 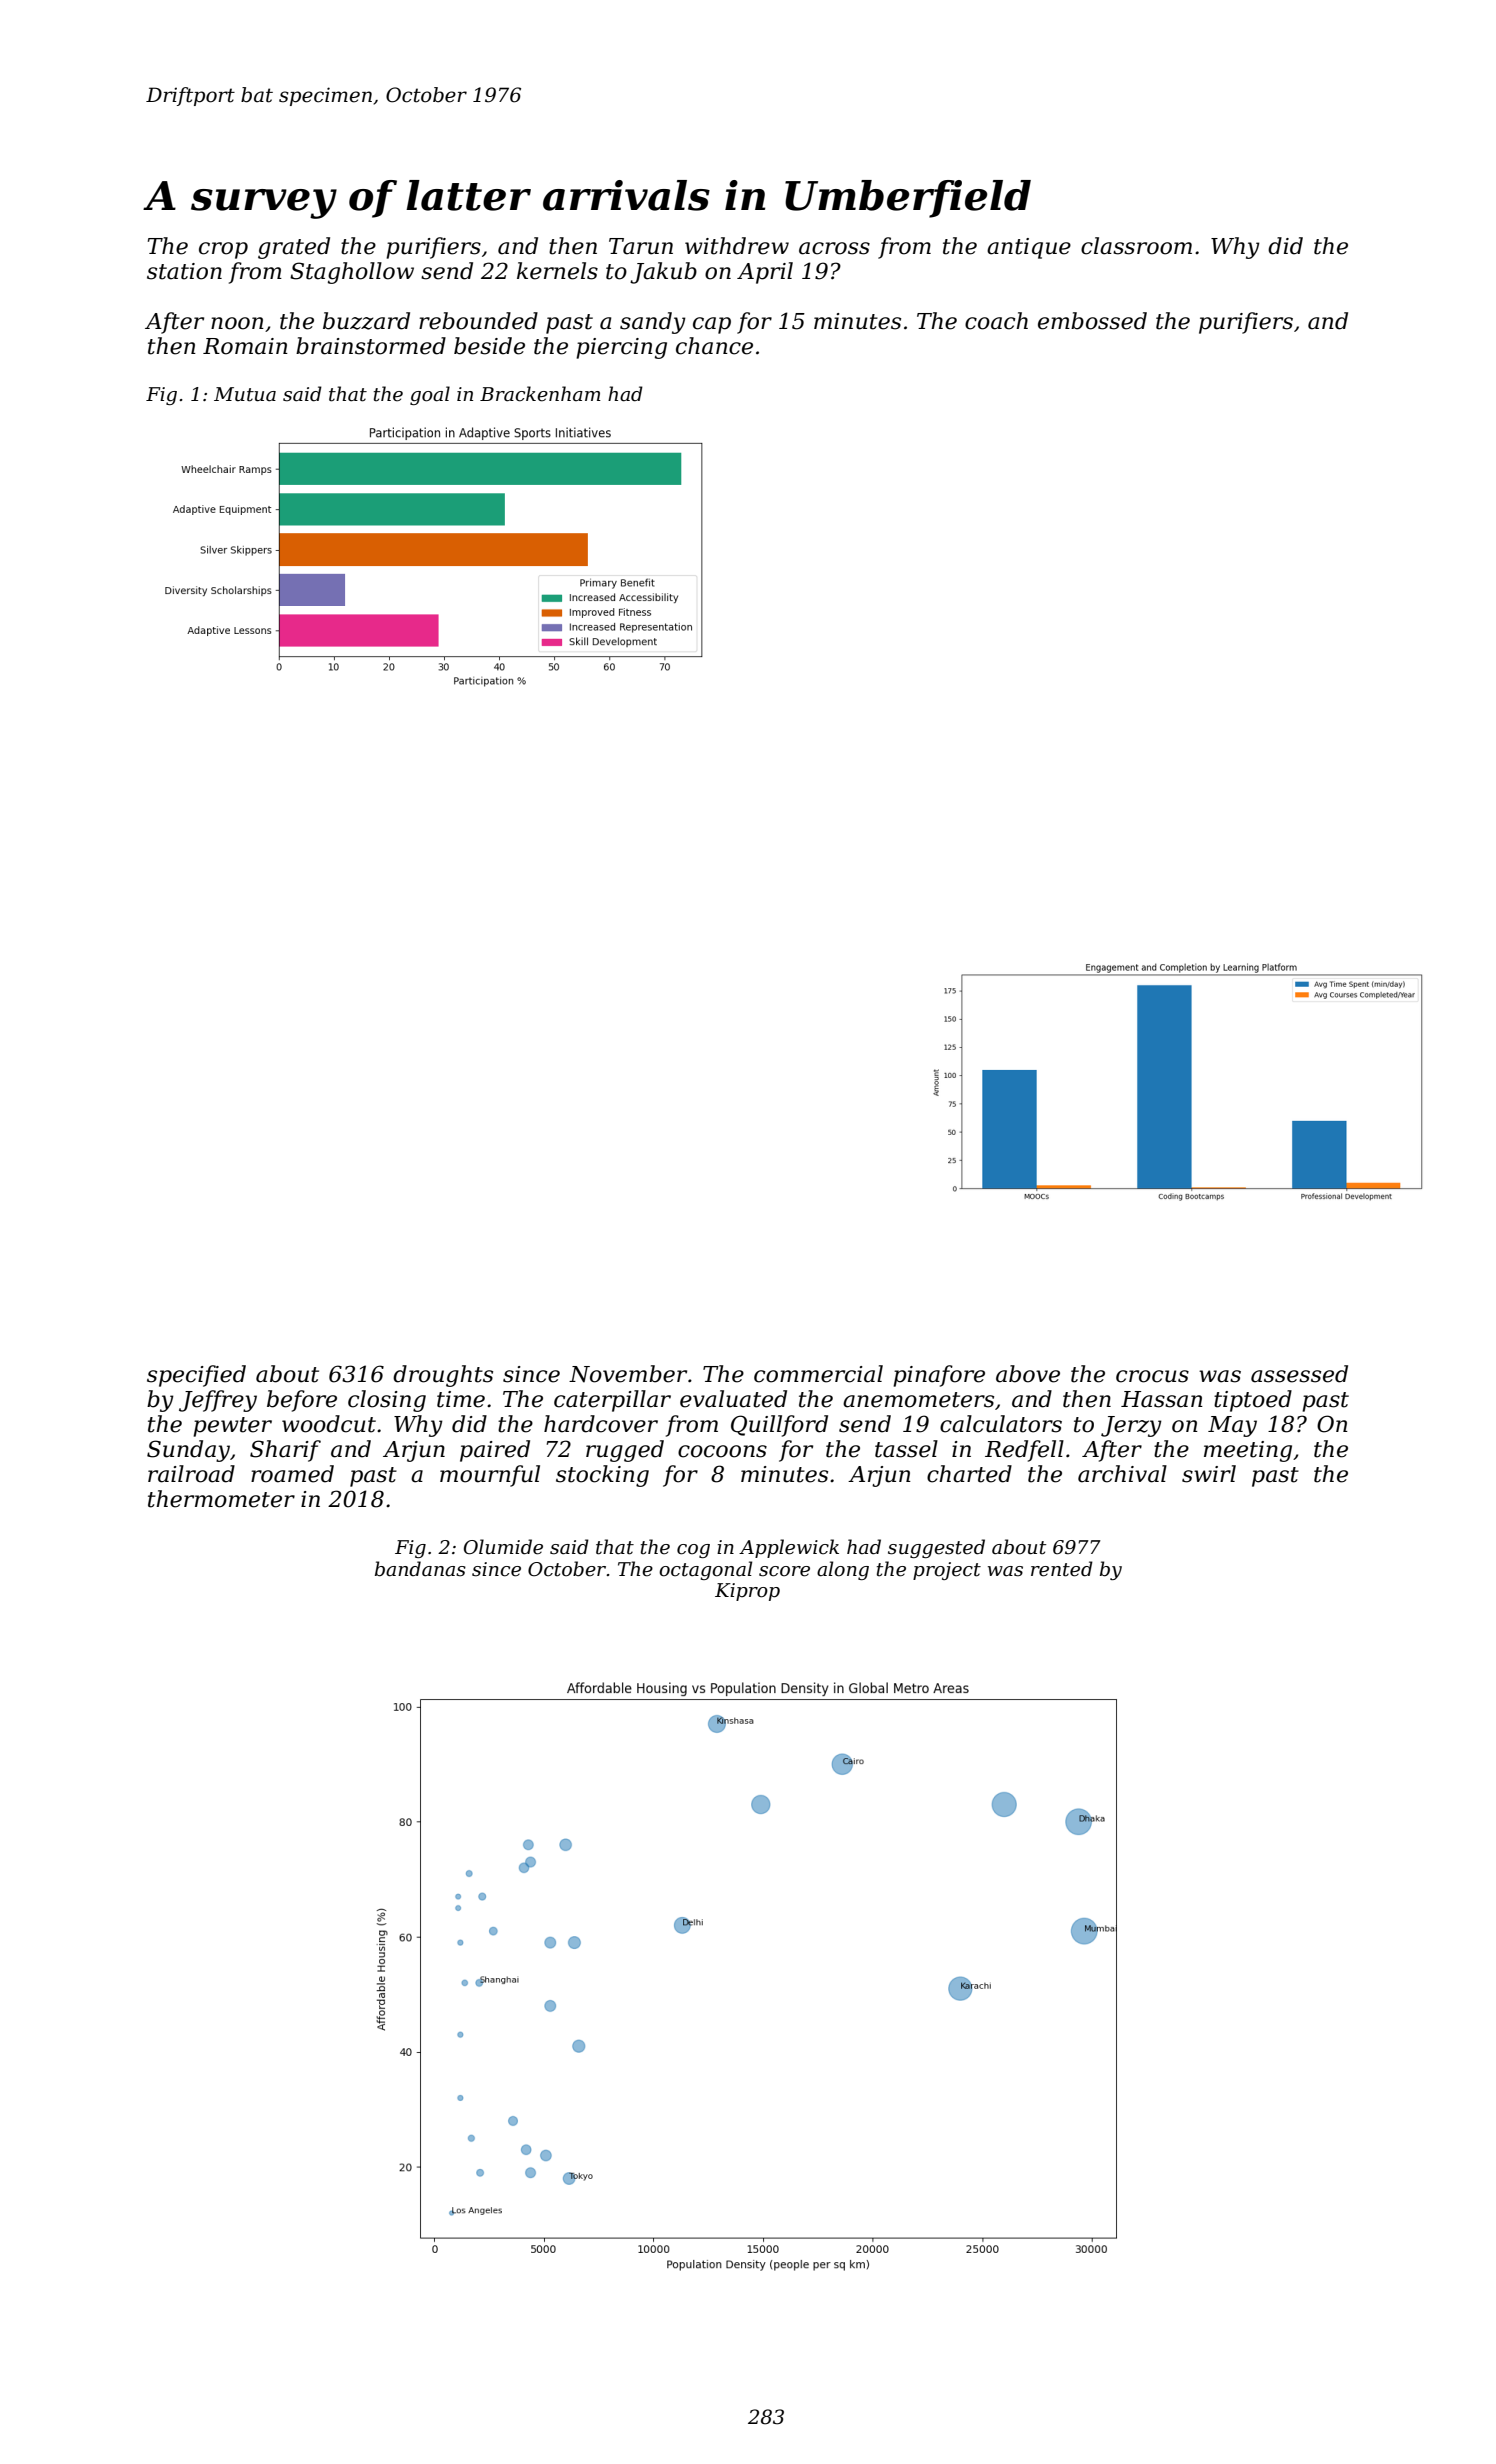 I want to click on Mutua, so click(x=245, y=394).
